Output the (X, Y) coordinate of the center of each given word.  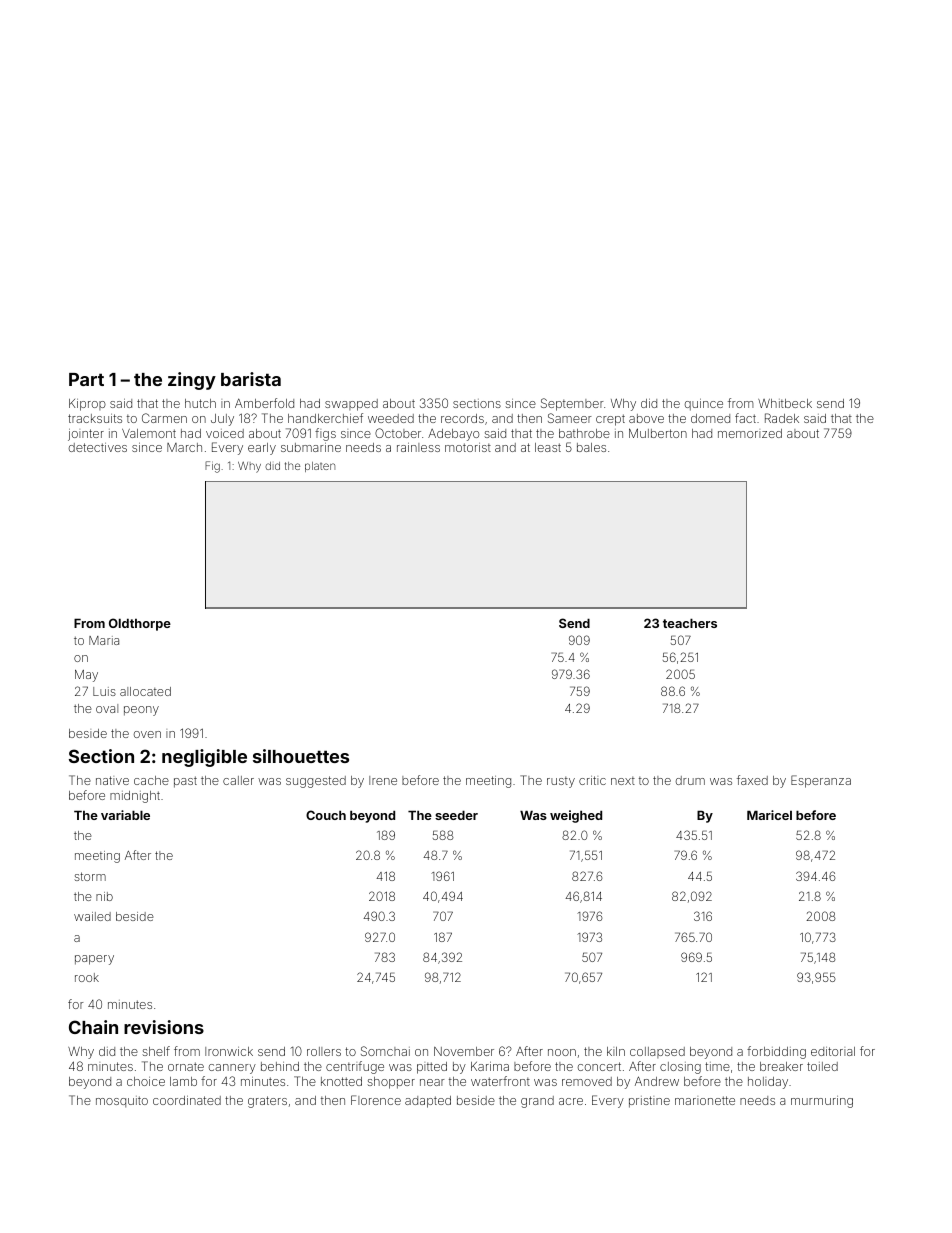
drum (690, 780)
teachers (690, 623)
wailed (92, 916)
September (572, 404)
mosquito (122, 1101)
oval (107, 708)
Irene (383, 780)
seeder (456, 815)
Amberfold (264, 403)
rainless (418, 447)
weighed (576, 816)
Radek (782, 418)
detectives (98, 447)
